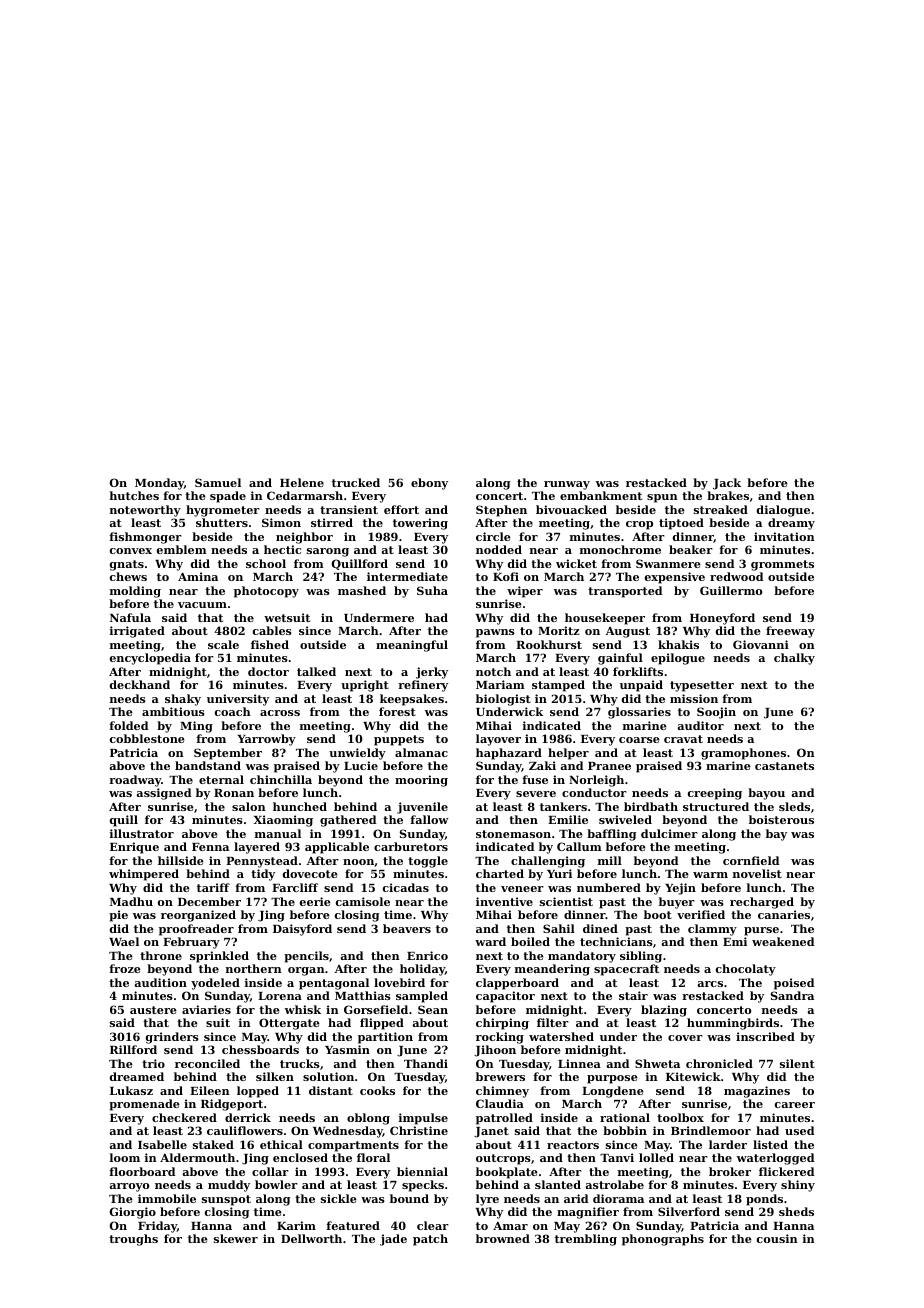 This screenshot has height=1308, width=924. What do you see at coordinates (412, 700) in the screenshot?
I see `keepsakes` at bounding box center [412, 700].
